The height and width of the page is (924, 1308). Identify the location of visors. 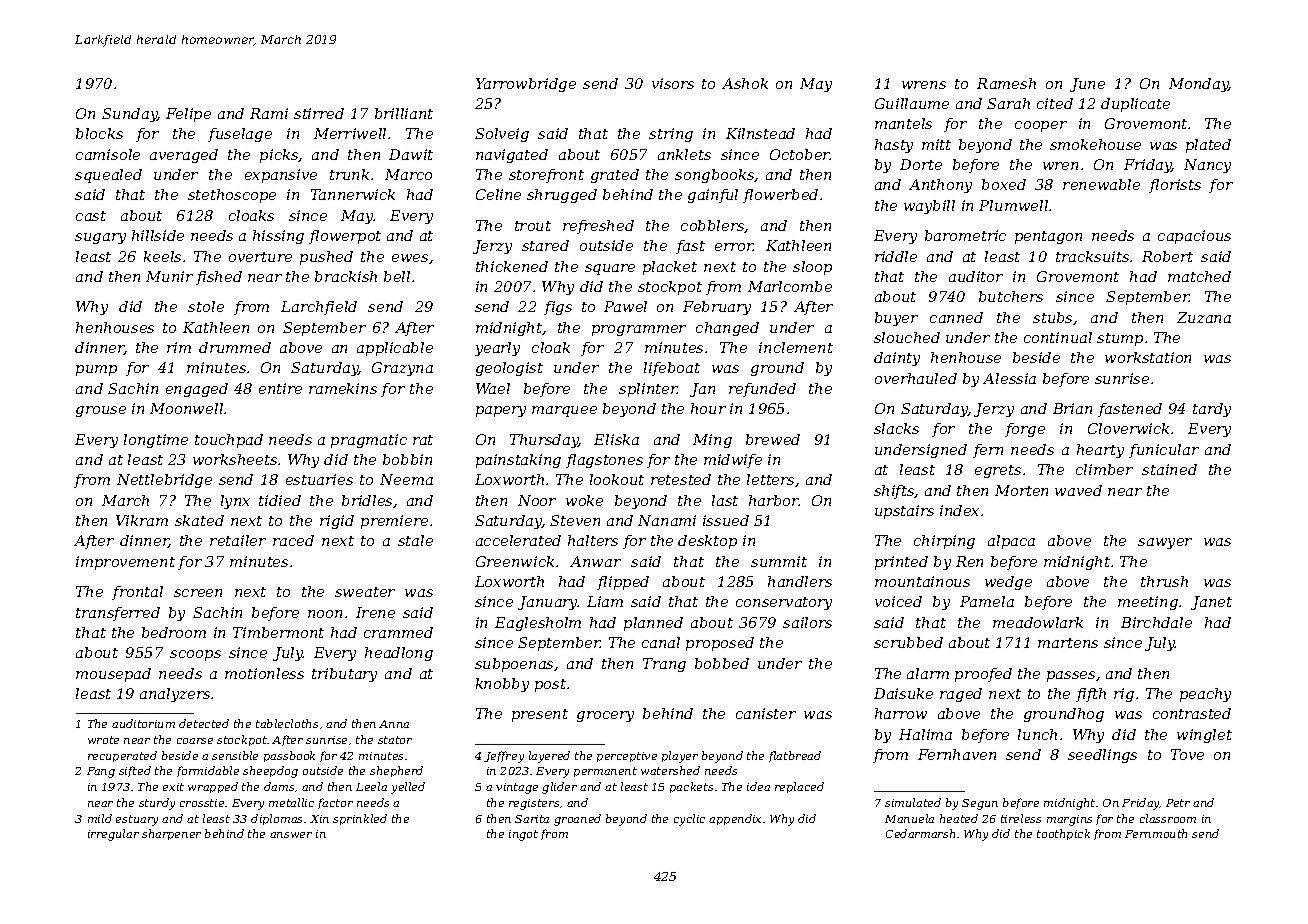
(673, 83).
